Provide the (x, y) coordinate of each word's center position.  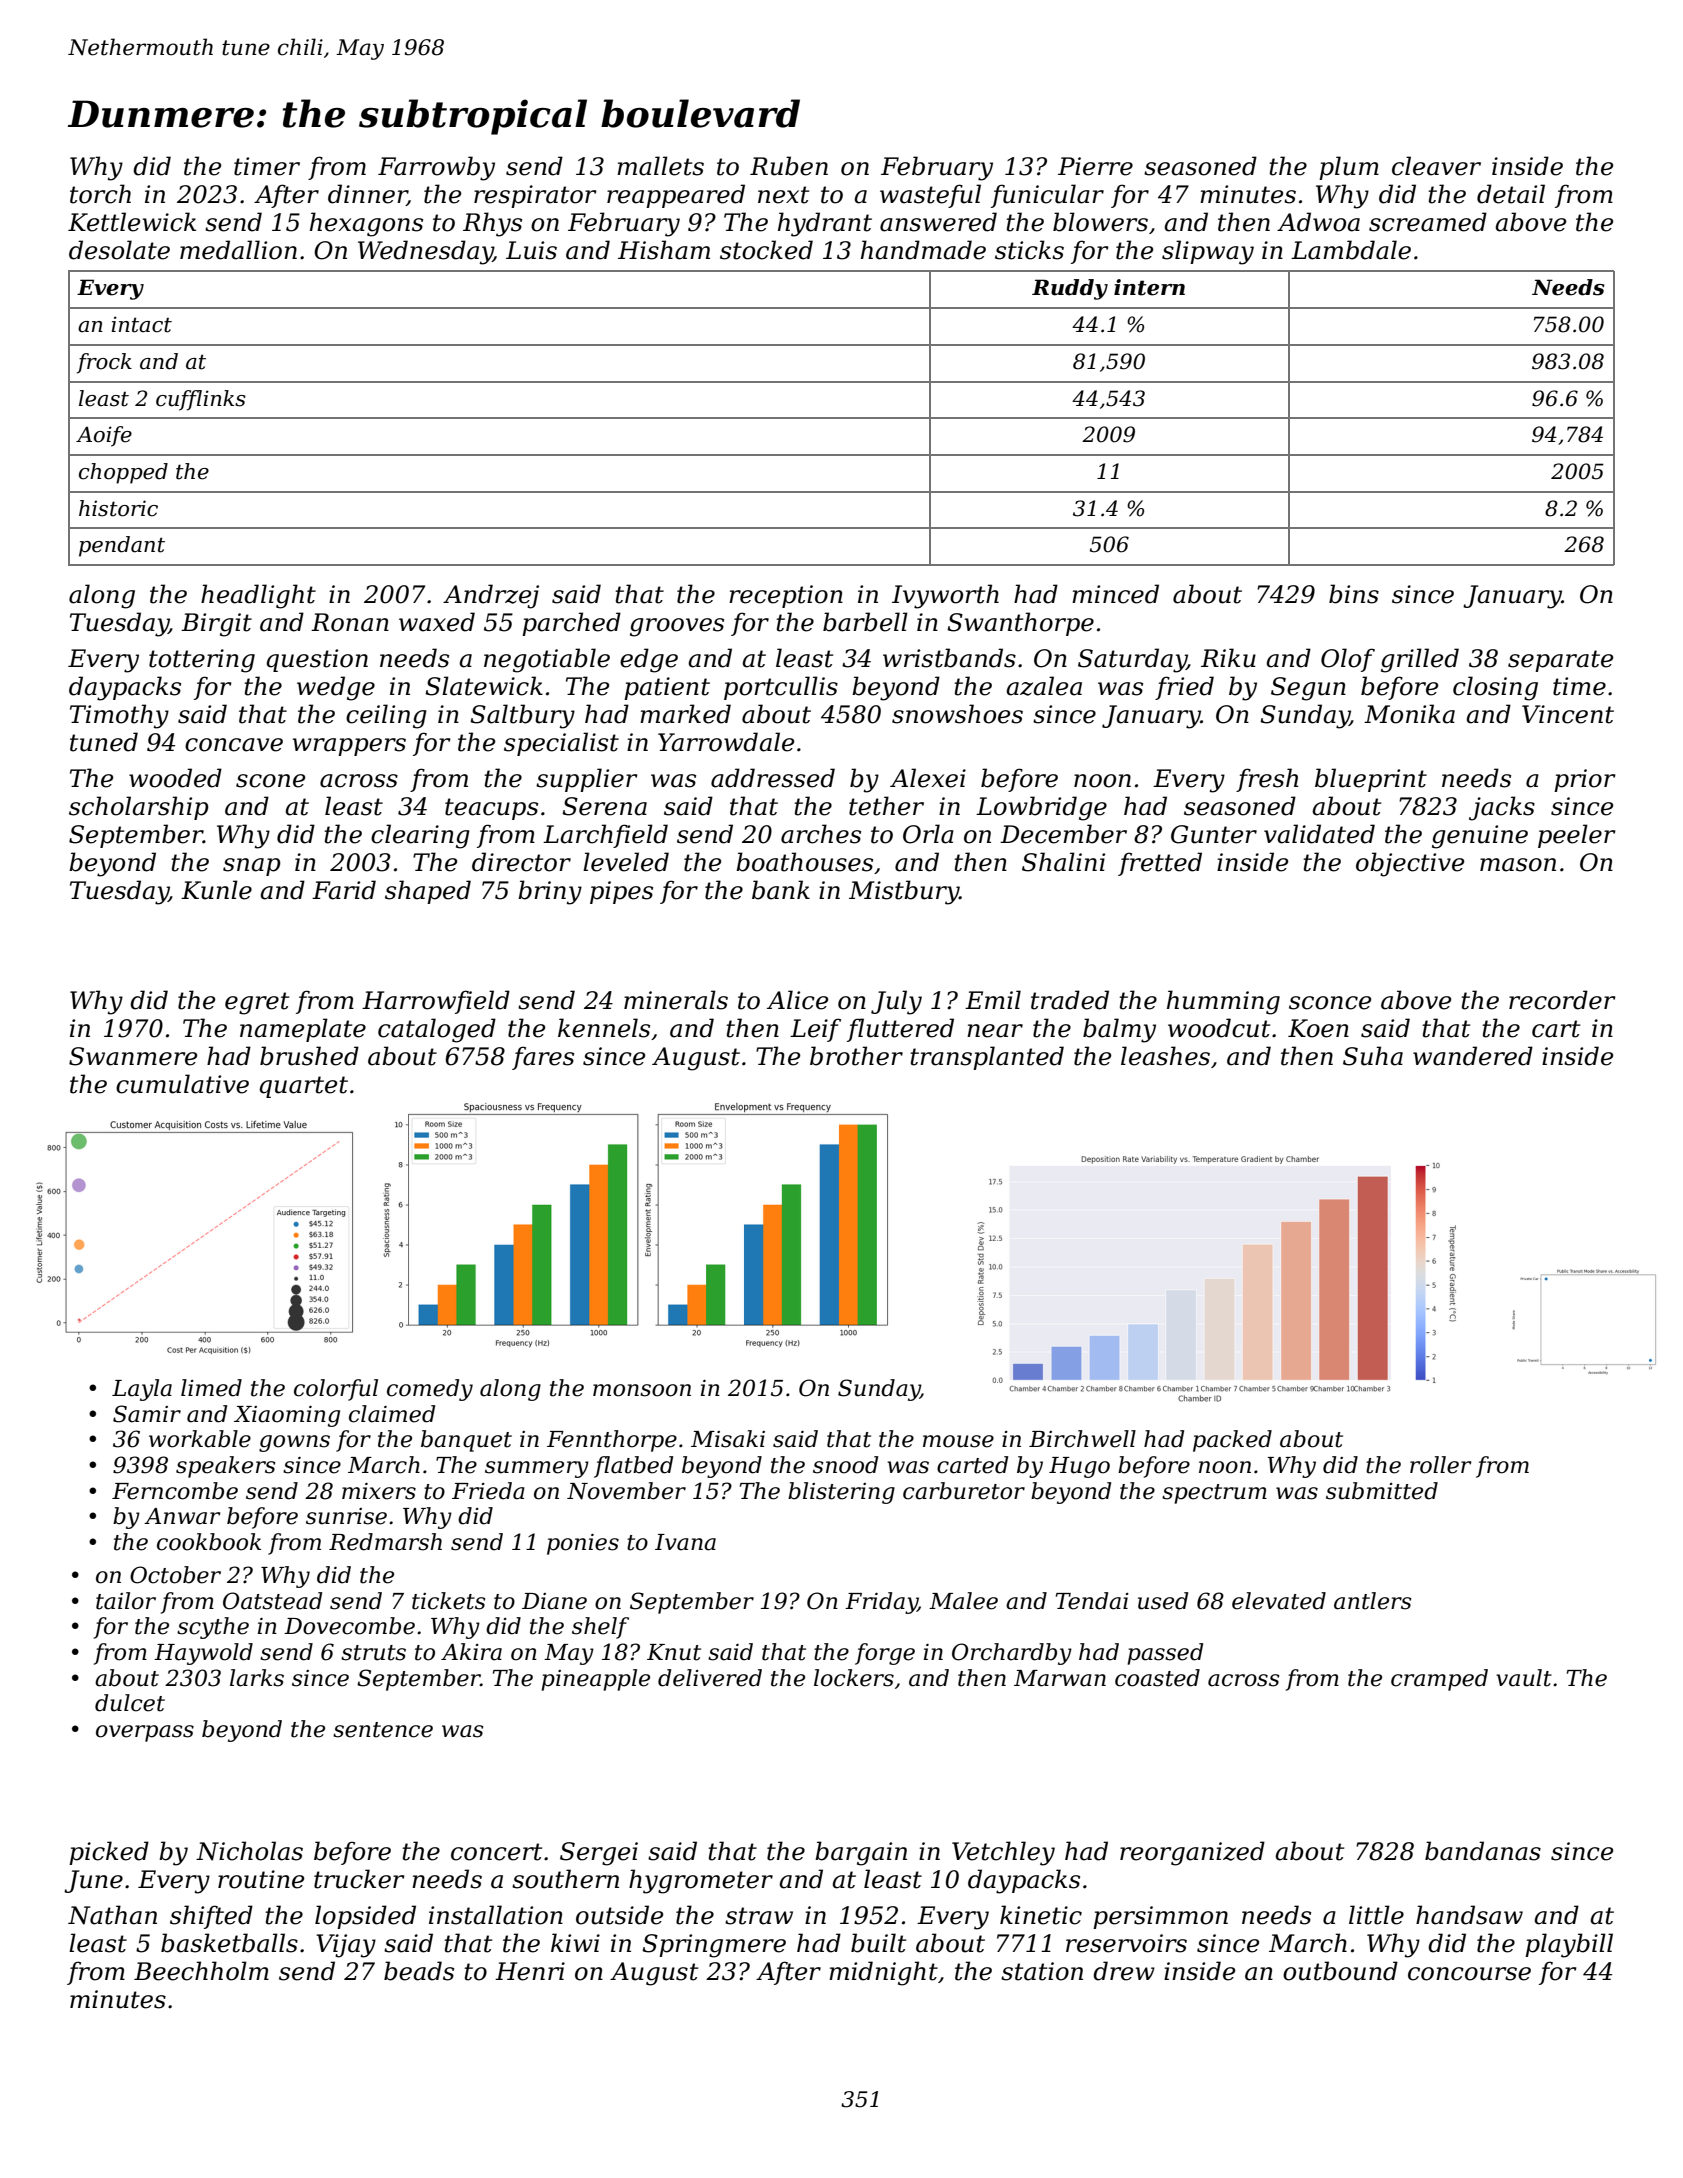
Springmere (714, 1946)
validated (1319, 834)
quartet (303, 1087)
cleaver (1436, 166)
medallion (238, 250)
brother (856, 1056)
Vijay (346, 1946)
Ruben (789, 166)
